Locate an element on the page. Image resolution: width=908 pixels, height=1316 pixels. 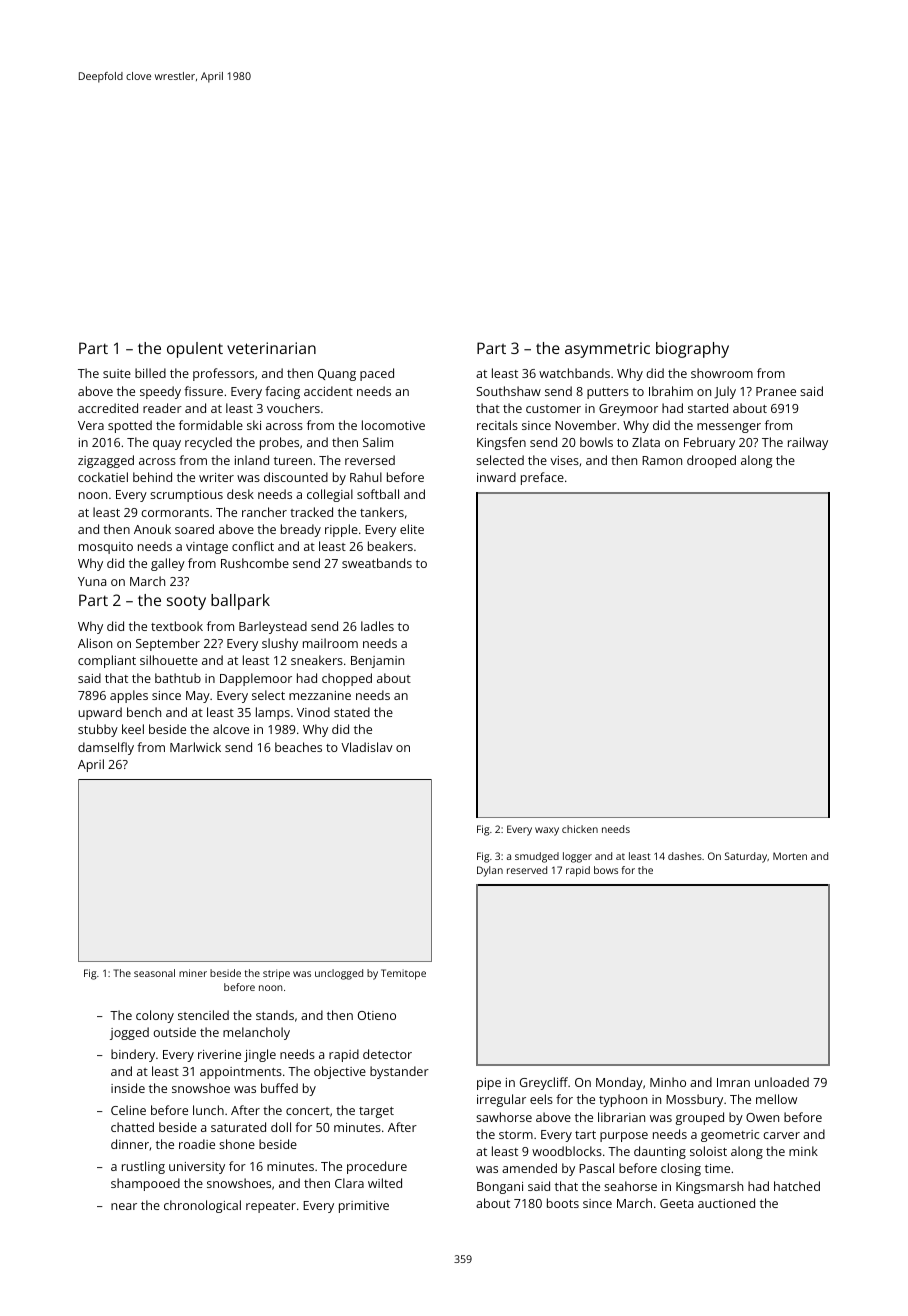
asymmetric is located at coordinates (607, 350).
